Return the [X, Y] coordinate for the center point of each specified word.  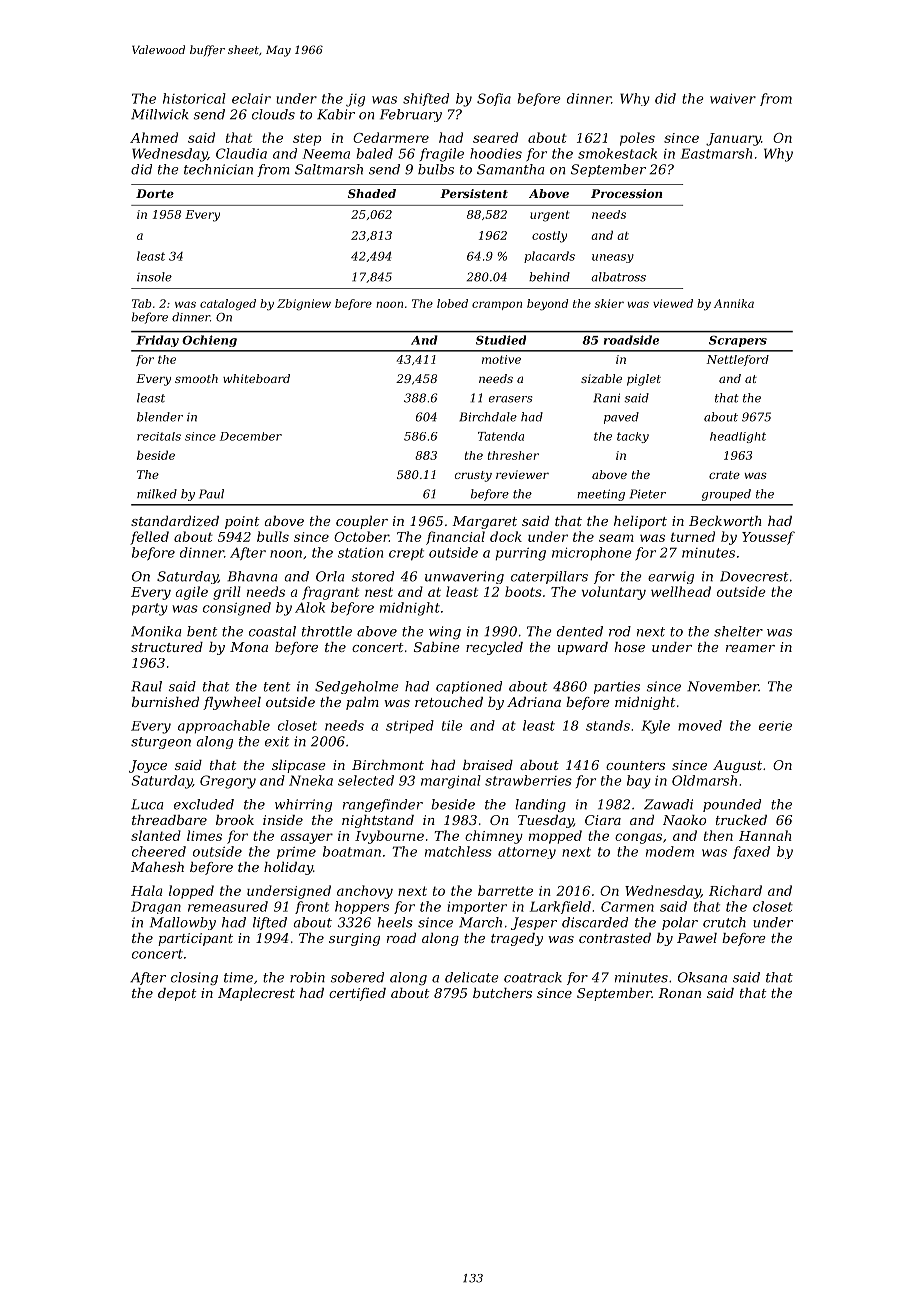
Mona [249, 647]
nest [379, 592]
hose [630, 647]
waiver [733, 99]
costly [549, 237]
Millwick [160, 114]
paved [621, 418]
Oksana [702, 977]
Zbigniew [304, 305]
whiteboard [256, 378]
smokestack [617, 153]
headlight [738, 437]
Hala [146, 890]
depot [177, 994]
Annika [734, 303]
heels [395, 922]
